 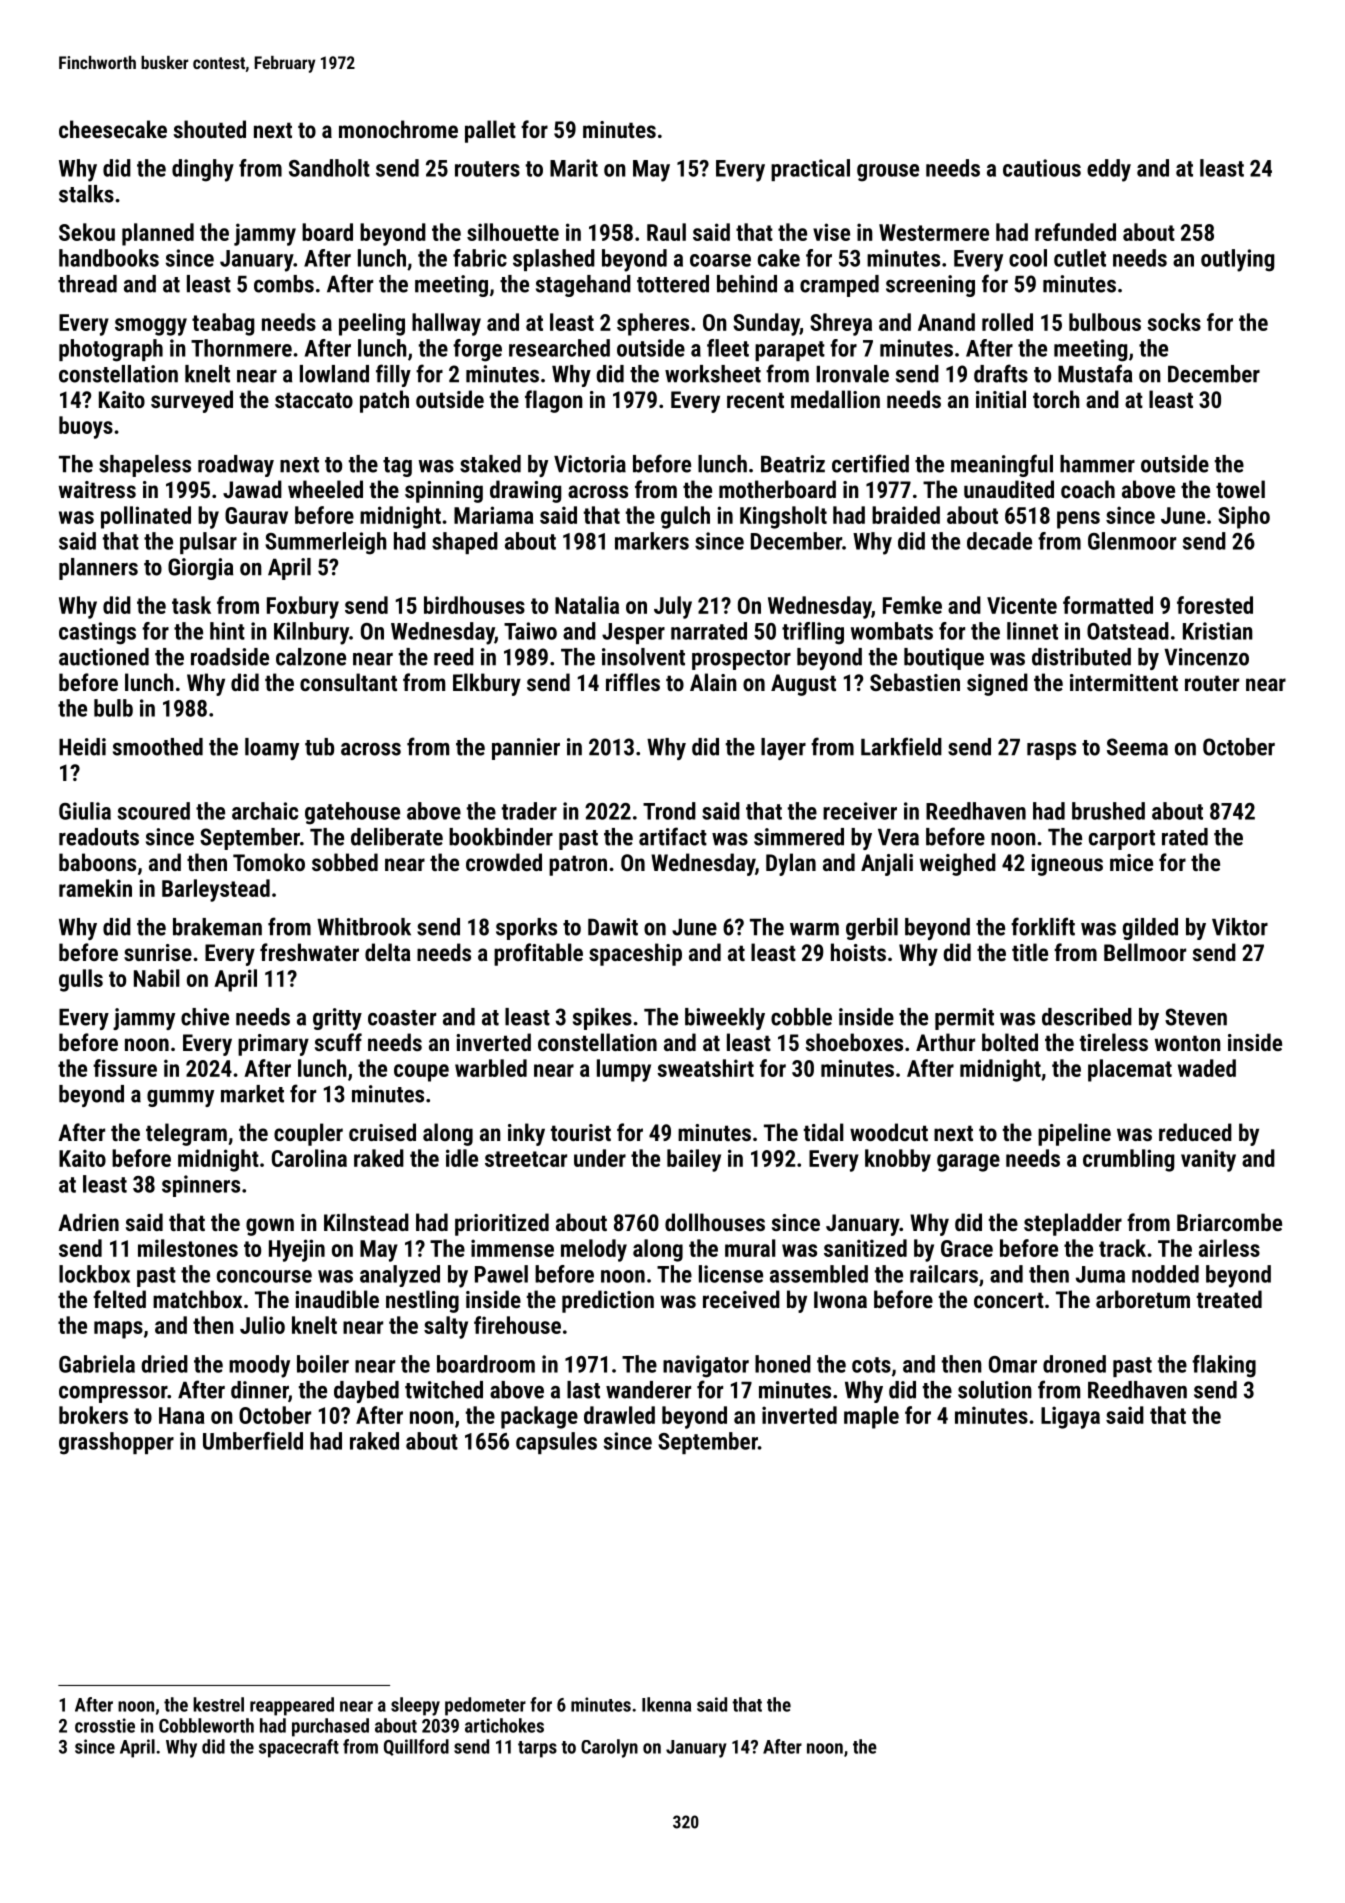 I want to click on woodcut, so click(x=889, y=1132).
